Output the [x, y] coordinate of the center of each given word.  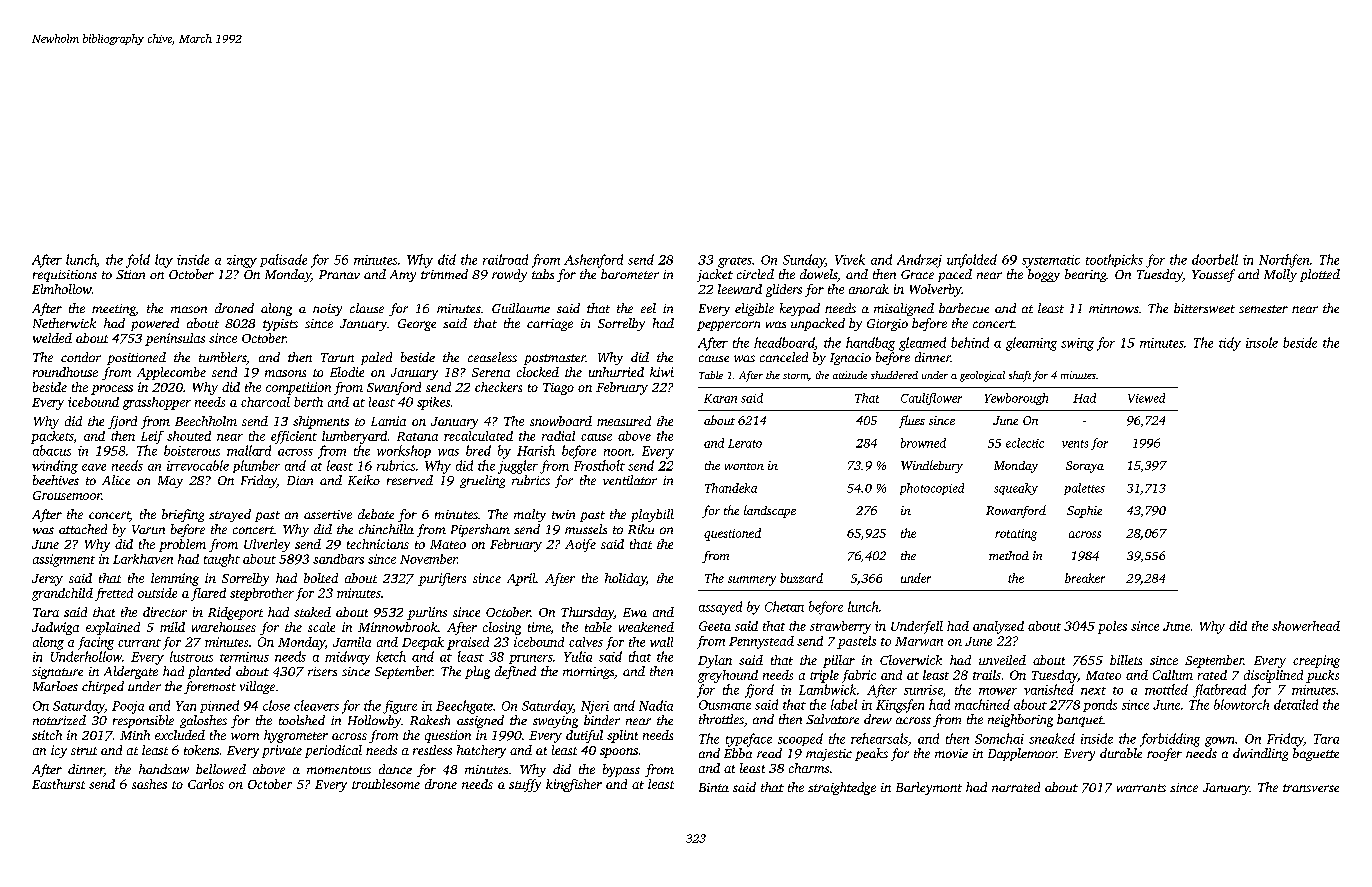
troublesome [386, 784]
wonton [744, 466]
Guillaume [521, 308]
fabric [859, 676]
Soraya [1085, 467]
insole [1262, 342]
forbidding [1170, 740]
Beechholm [206, 421]
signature [57, 673]
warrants [1141, 788]
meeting [114, 310]
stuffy [525, 785]
